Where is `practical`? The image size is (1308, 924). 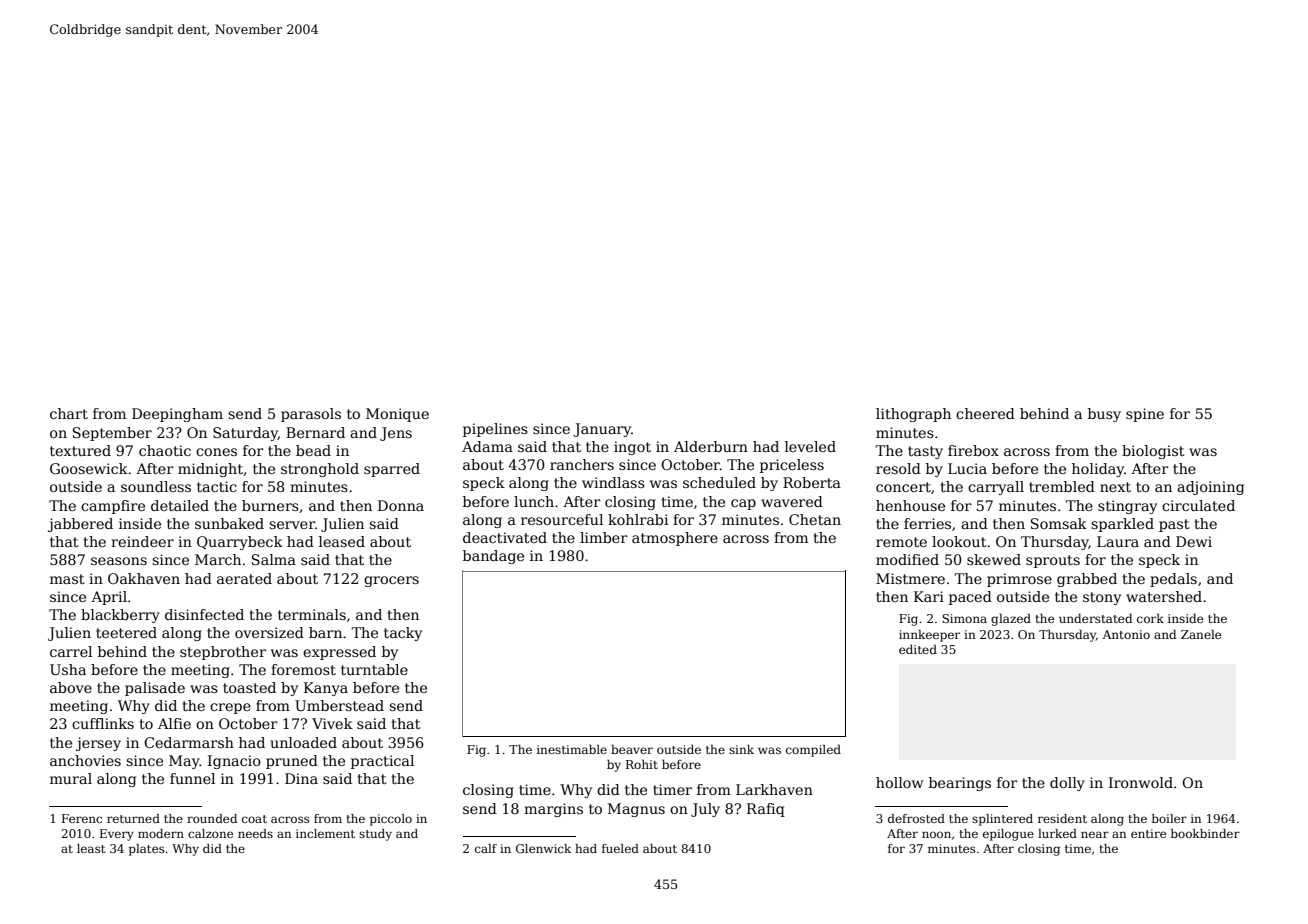 practical is located at coordinates (382, 762).
